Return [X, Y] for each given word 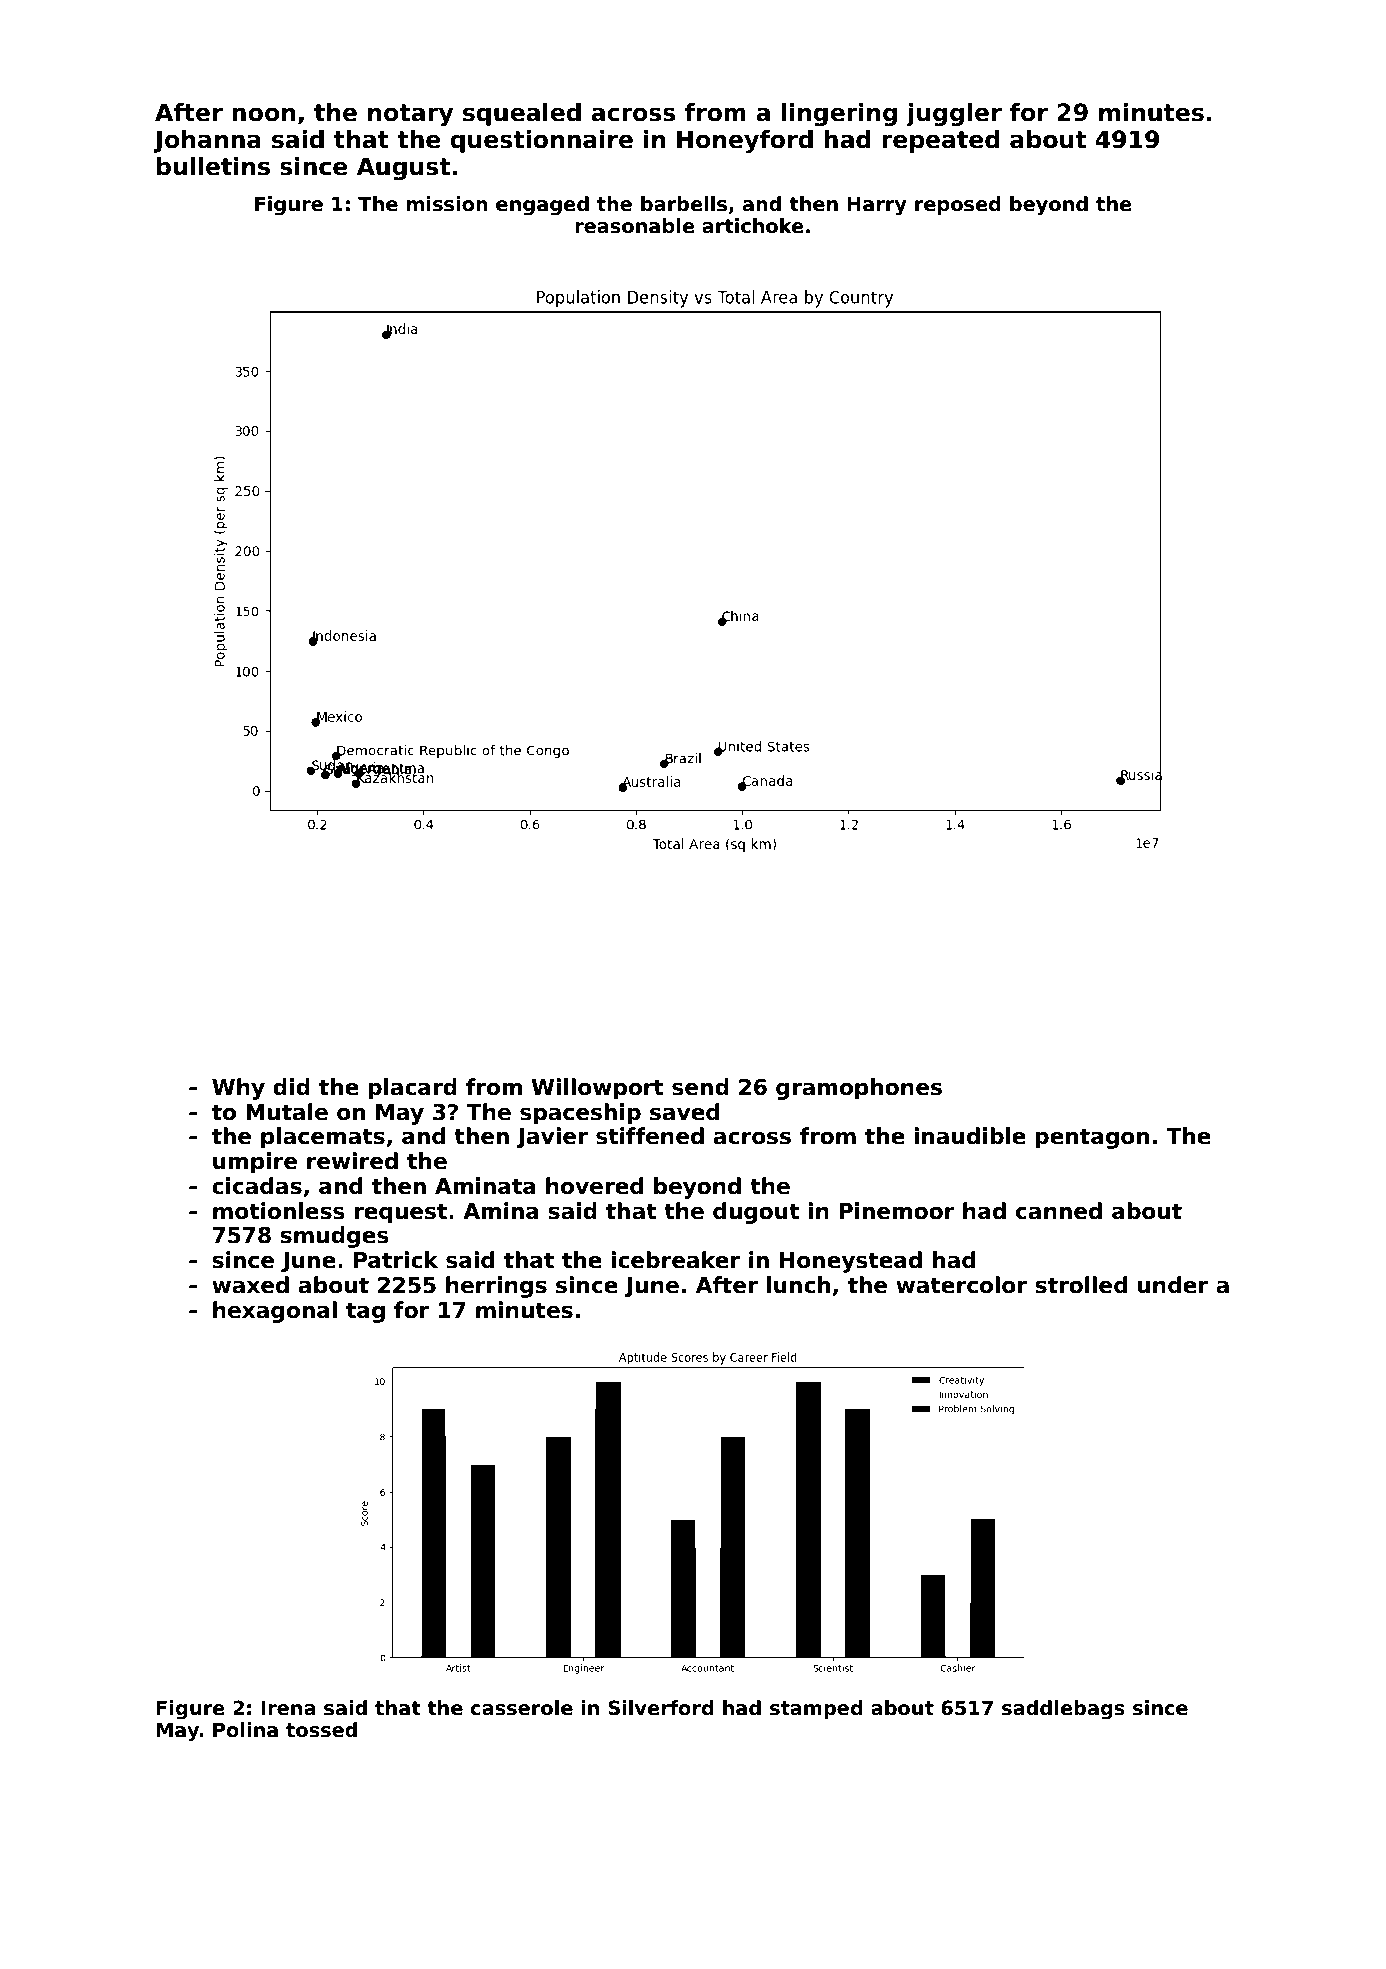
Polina [245, 1730]
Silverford [661, 1708]
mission [447, 204]
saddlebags [1063, 1709]
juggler [954, 114]
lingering [839, 114]
